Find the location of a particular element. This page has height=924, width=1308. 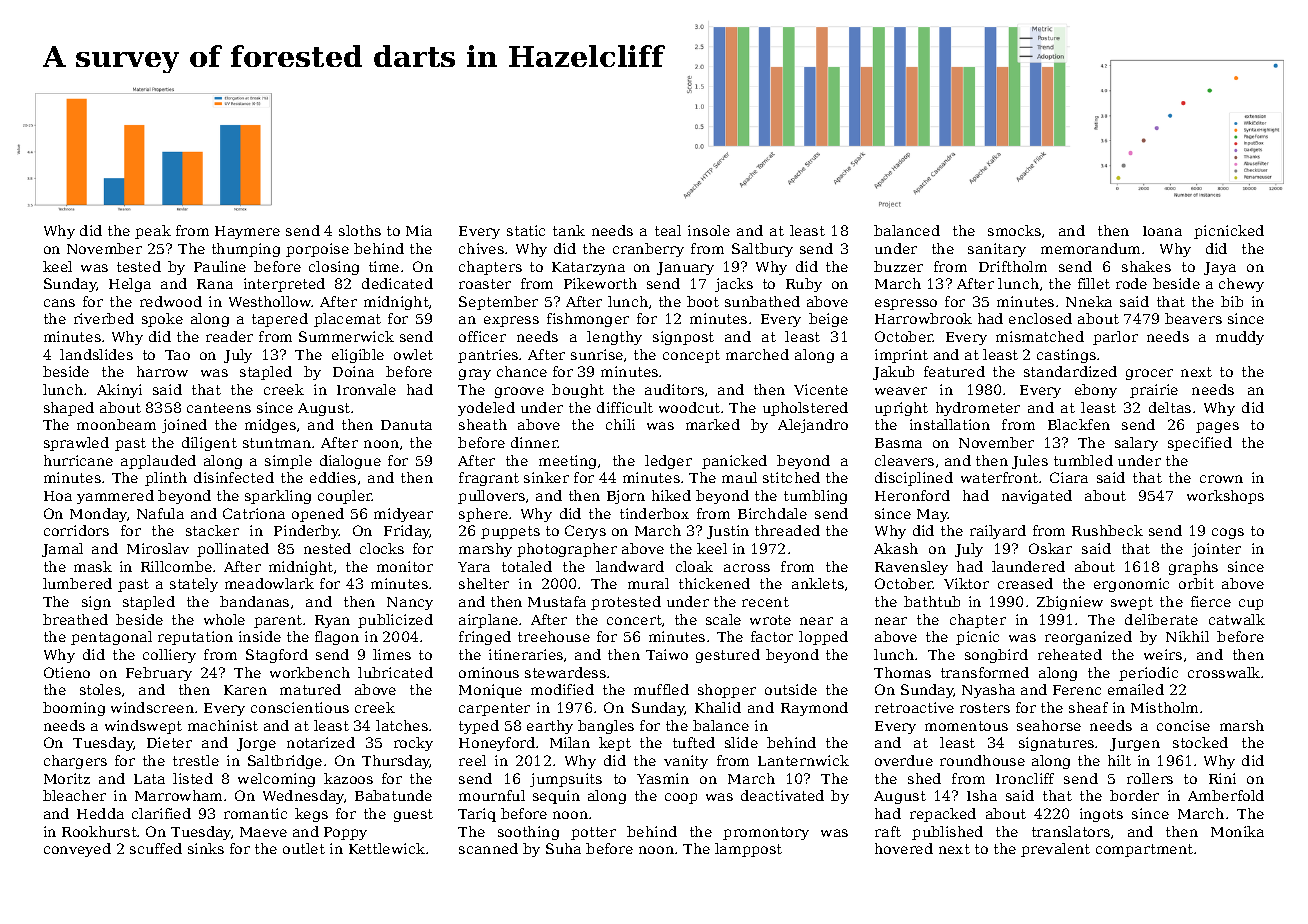

Westhollow is located at coordinates (270, 301).
